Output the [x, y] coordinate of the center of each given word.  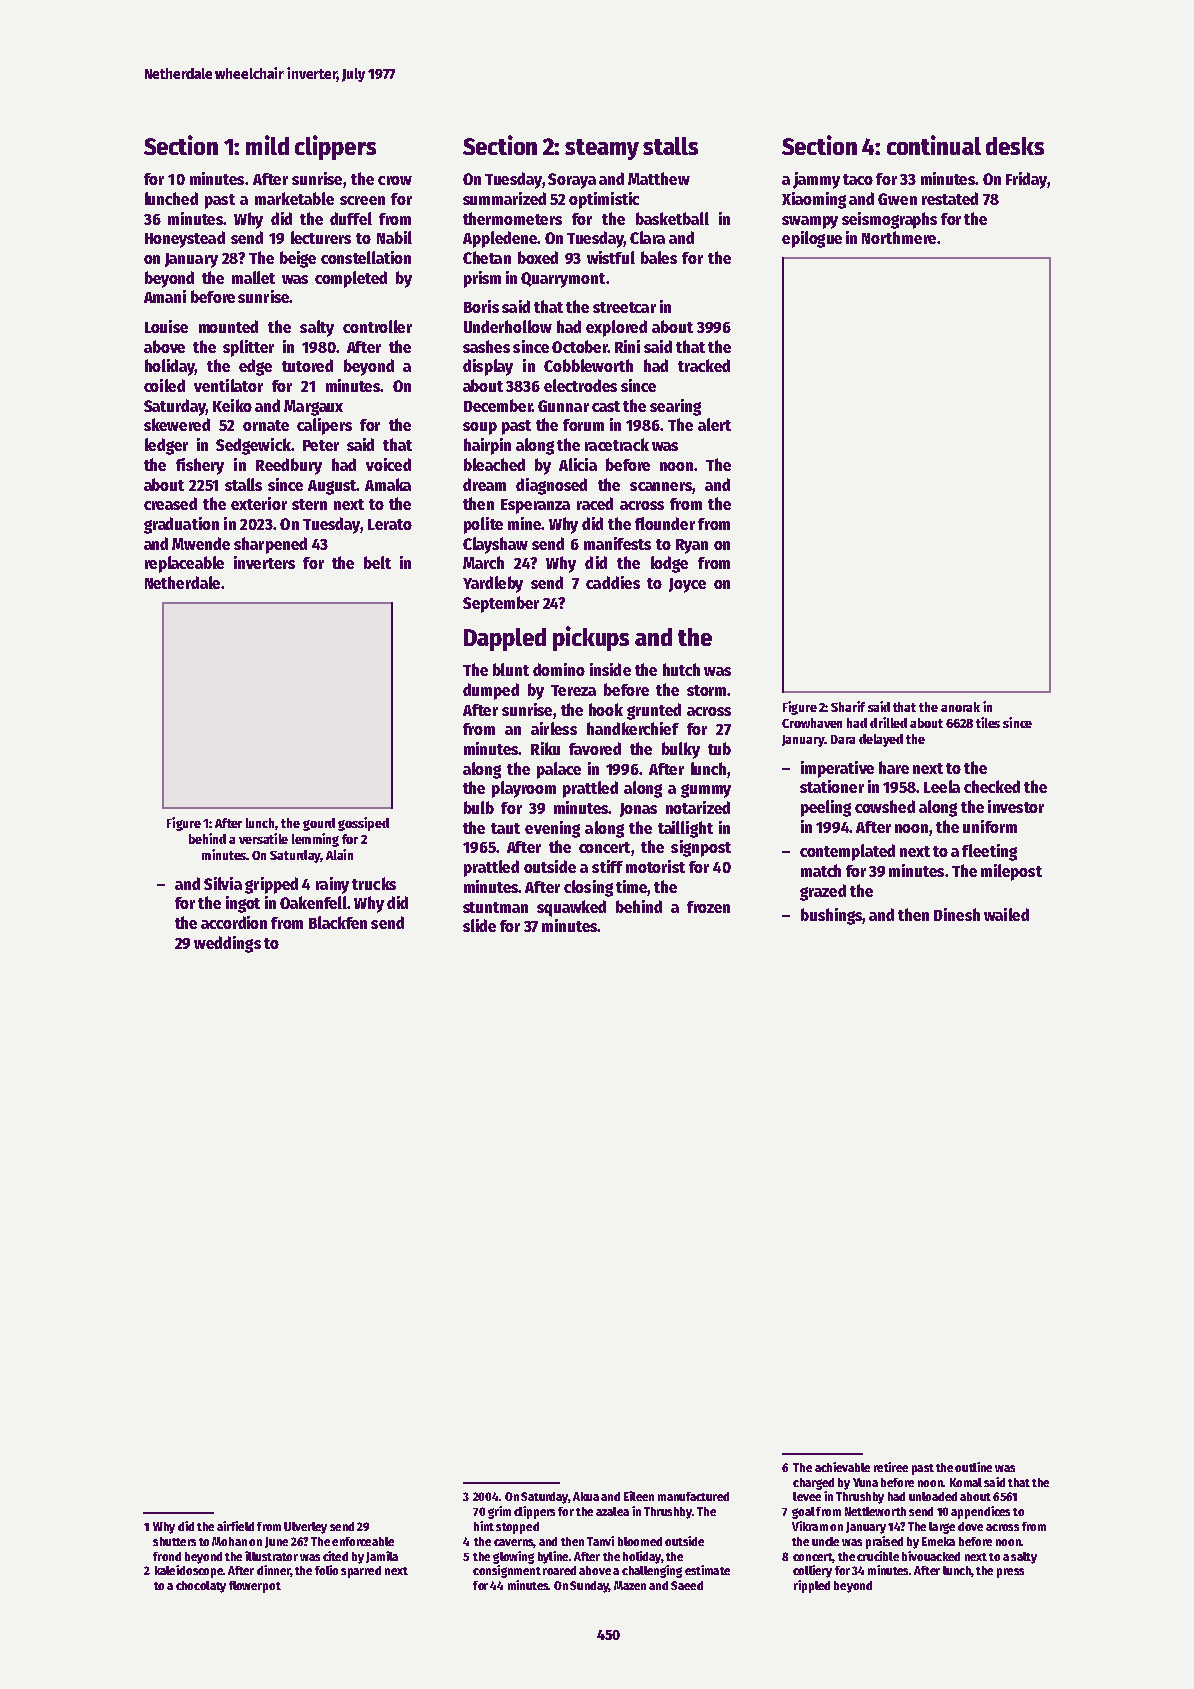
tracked [704, 365]
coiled [164, 385]
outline [973, 1467]
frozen [708, 907]
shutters [174, 1541]
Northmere [899, 237]
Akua [586, 1496]
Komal [966, 1482]
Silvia [223, 883]
